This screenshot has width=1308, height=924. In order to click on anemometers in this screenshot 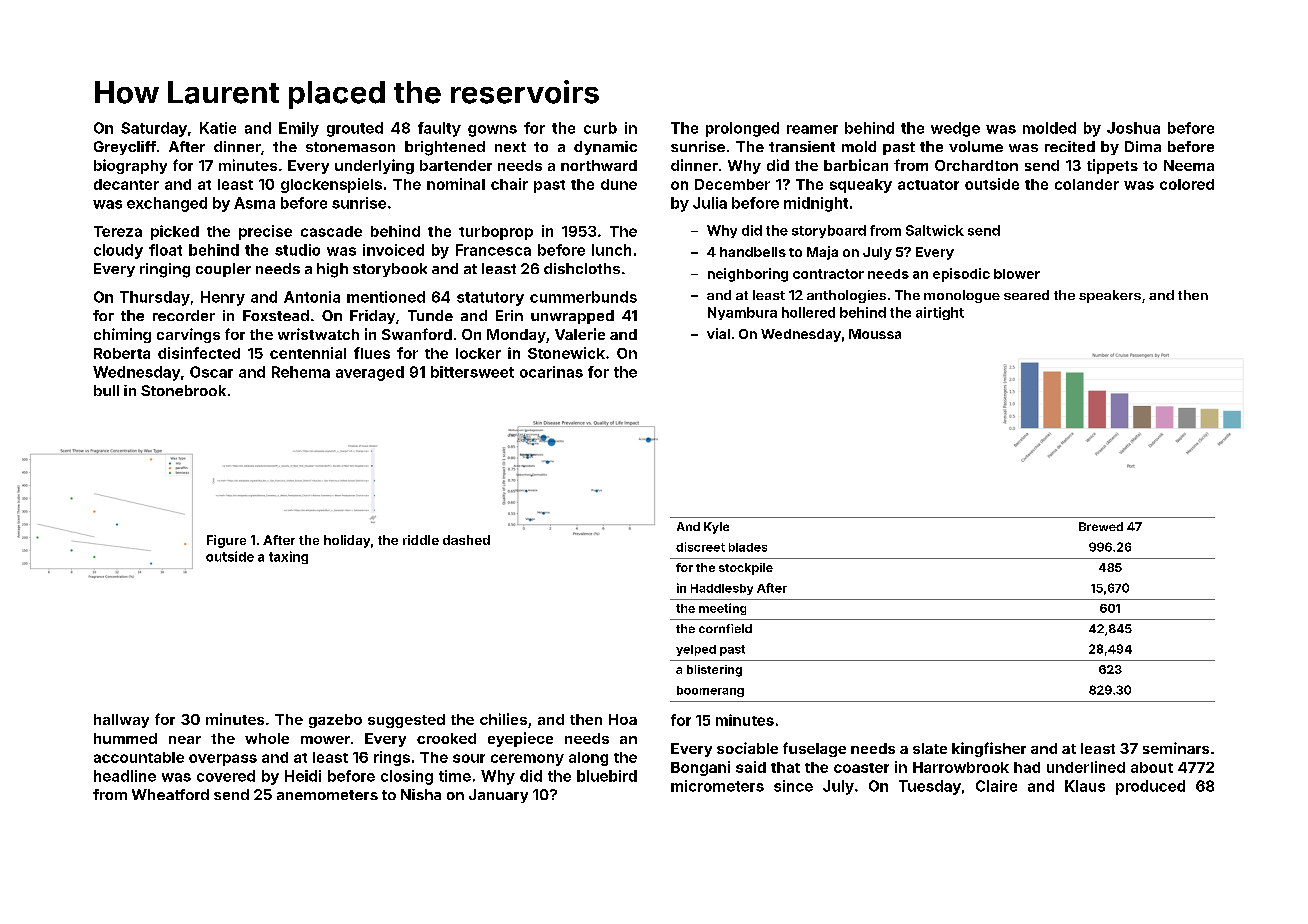, I will do `click(327, 795)`.
